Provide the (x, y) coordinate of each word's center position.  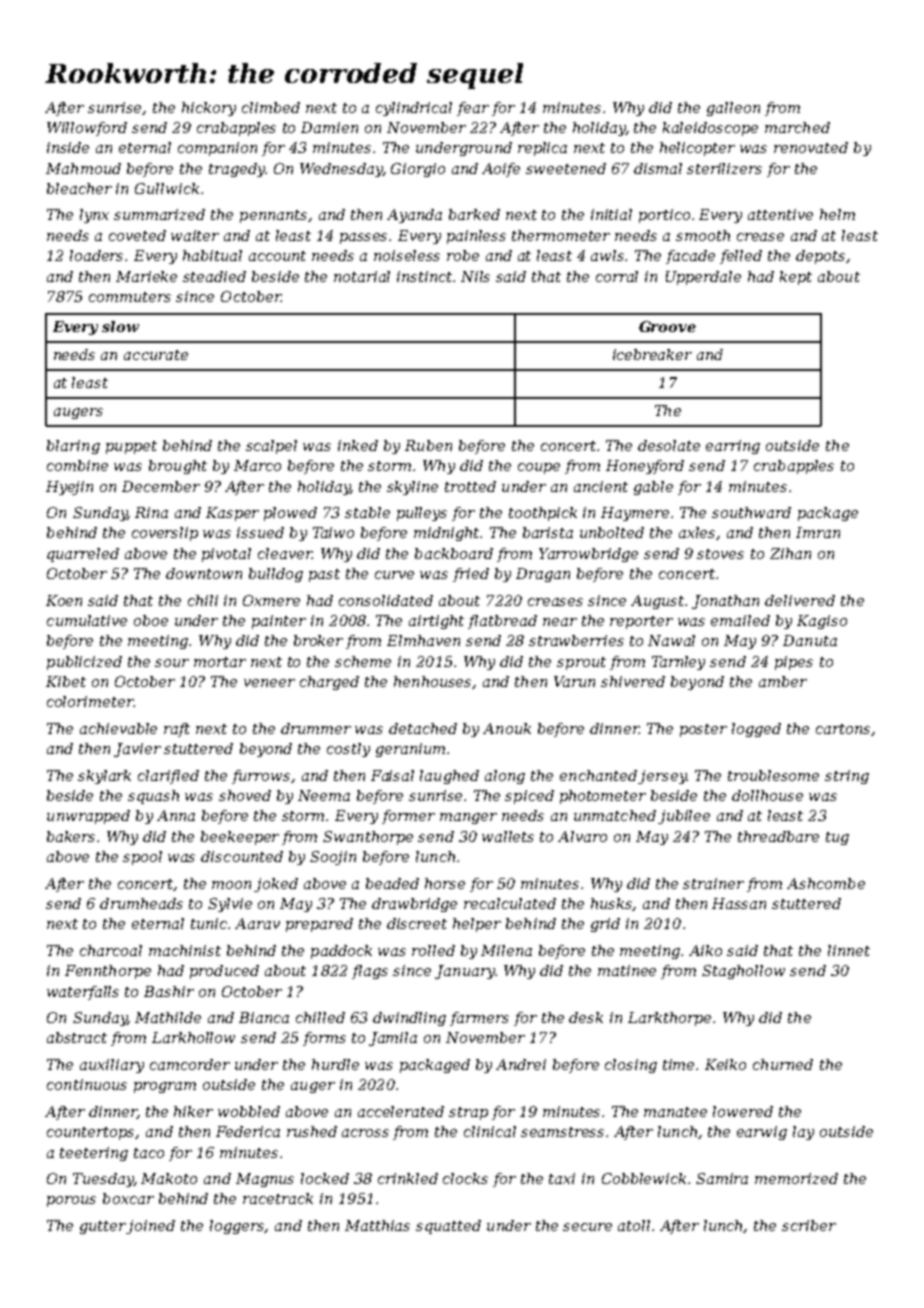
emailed (740, 620)
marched (797, 127)
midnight (447, 534)
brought (178, 467)
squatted (448, 1227)
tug (837, 838)
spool (142, 858)
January (465, 972)
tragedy (237, 170)
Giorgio (418, 170)
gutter (103, 1227)
